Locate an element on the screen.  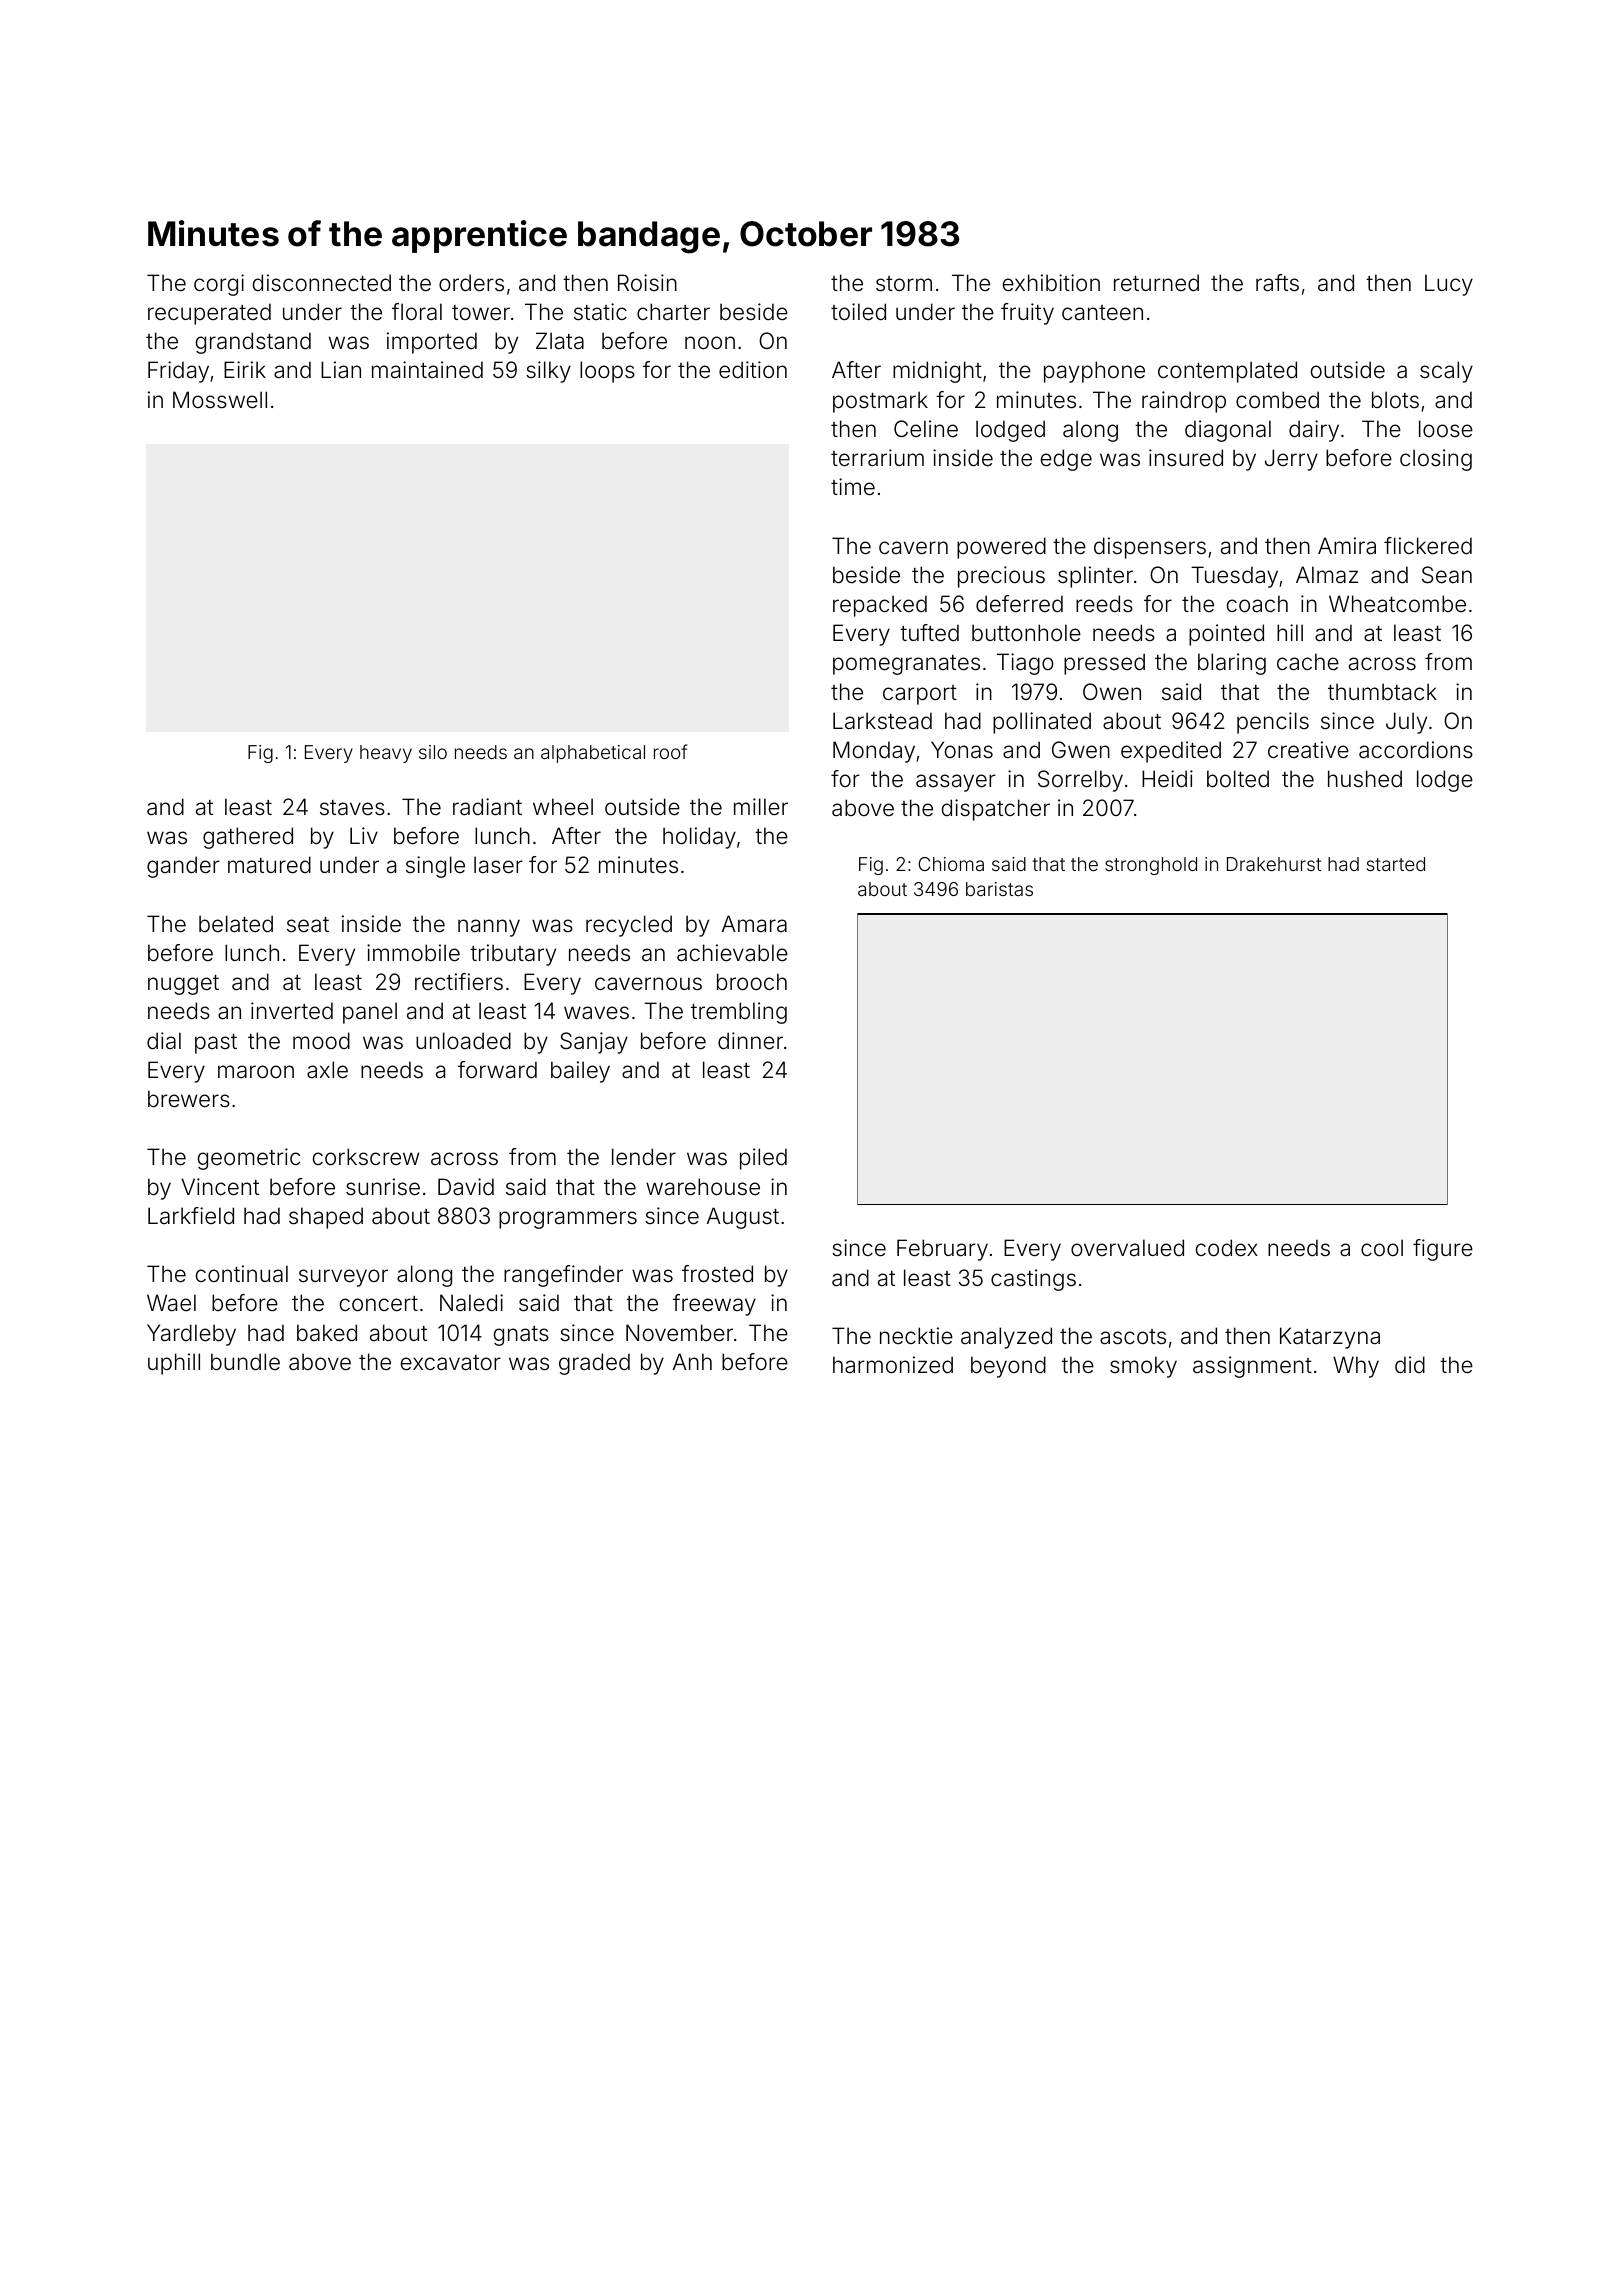
recuperated is located at coordinates (209, 314).
